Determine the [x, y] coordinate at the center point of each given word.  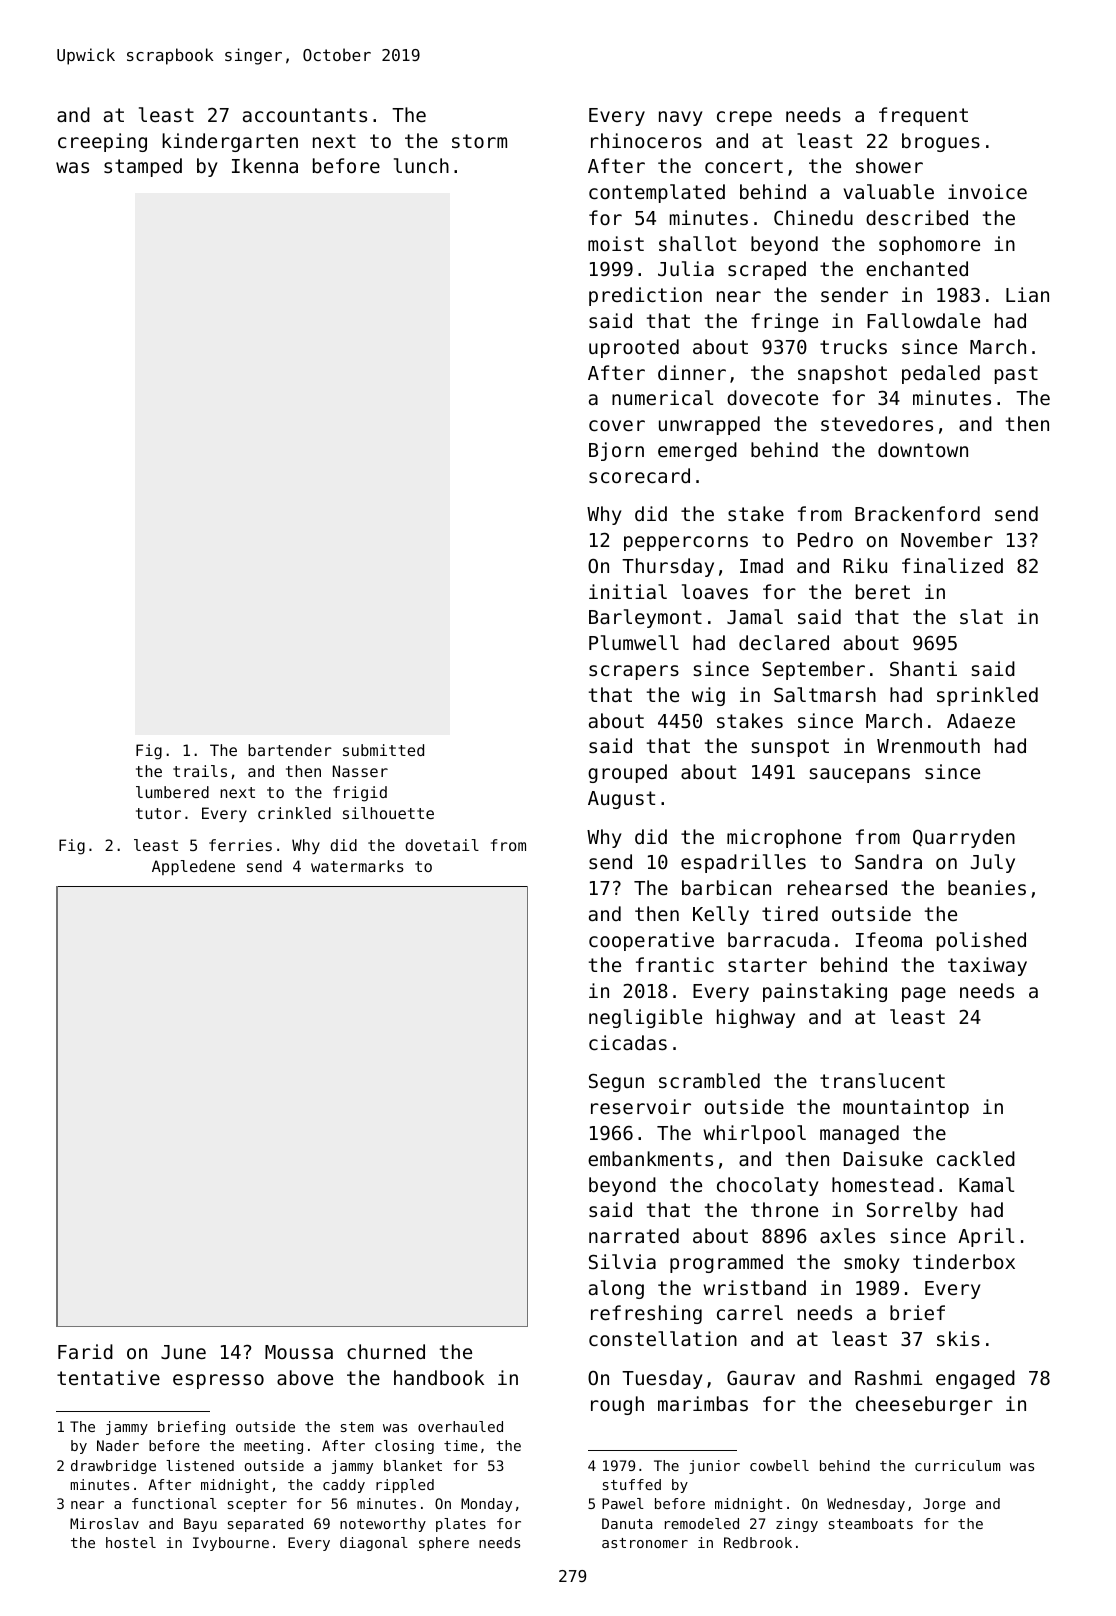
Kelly [721, 915]
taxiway [987, 966]
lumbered [172, 792]
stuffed [632, 1484]
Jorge [944, 1505]
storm [479, 141]
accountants [305, 115]
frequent [923, 116]
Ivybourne [231, 1544]
